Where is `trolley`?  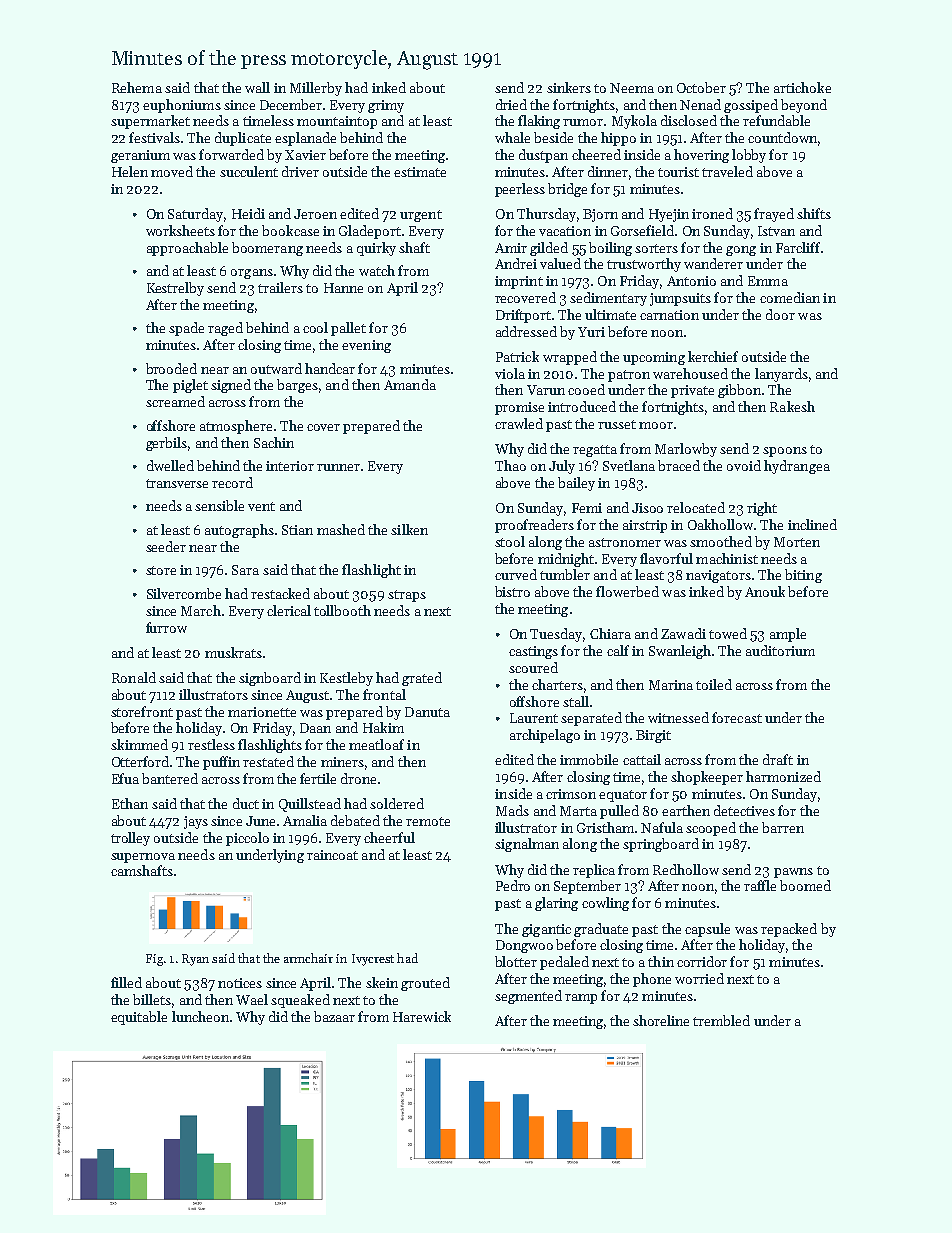 trolley is located at coordinates (130, 839).
